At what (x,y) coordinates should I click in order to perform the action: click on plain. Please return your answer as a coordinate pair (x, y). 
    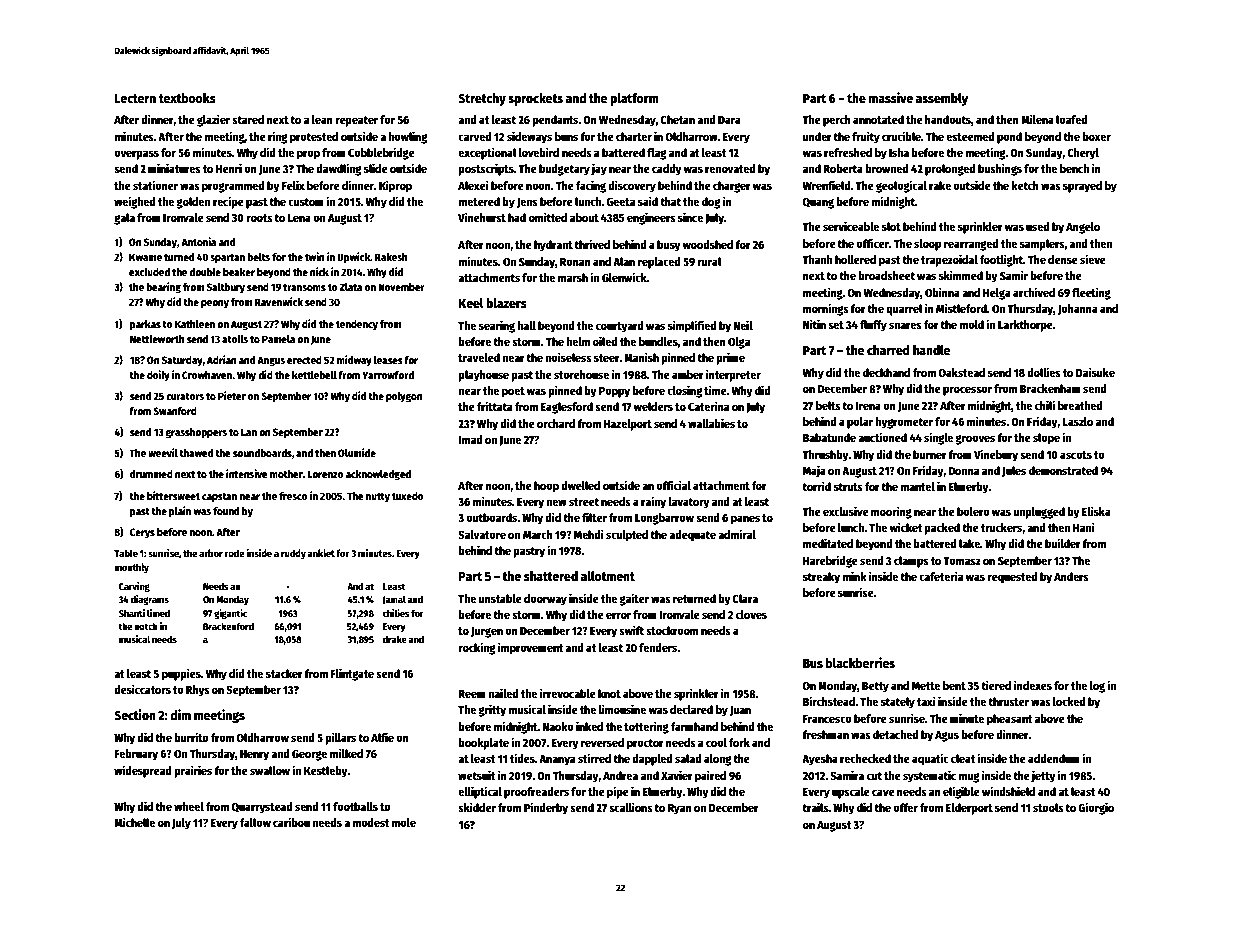
    Looking at the image, I should click on (180, 512).
